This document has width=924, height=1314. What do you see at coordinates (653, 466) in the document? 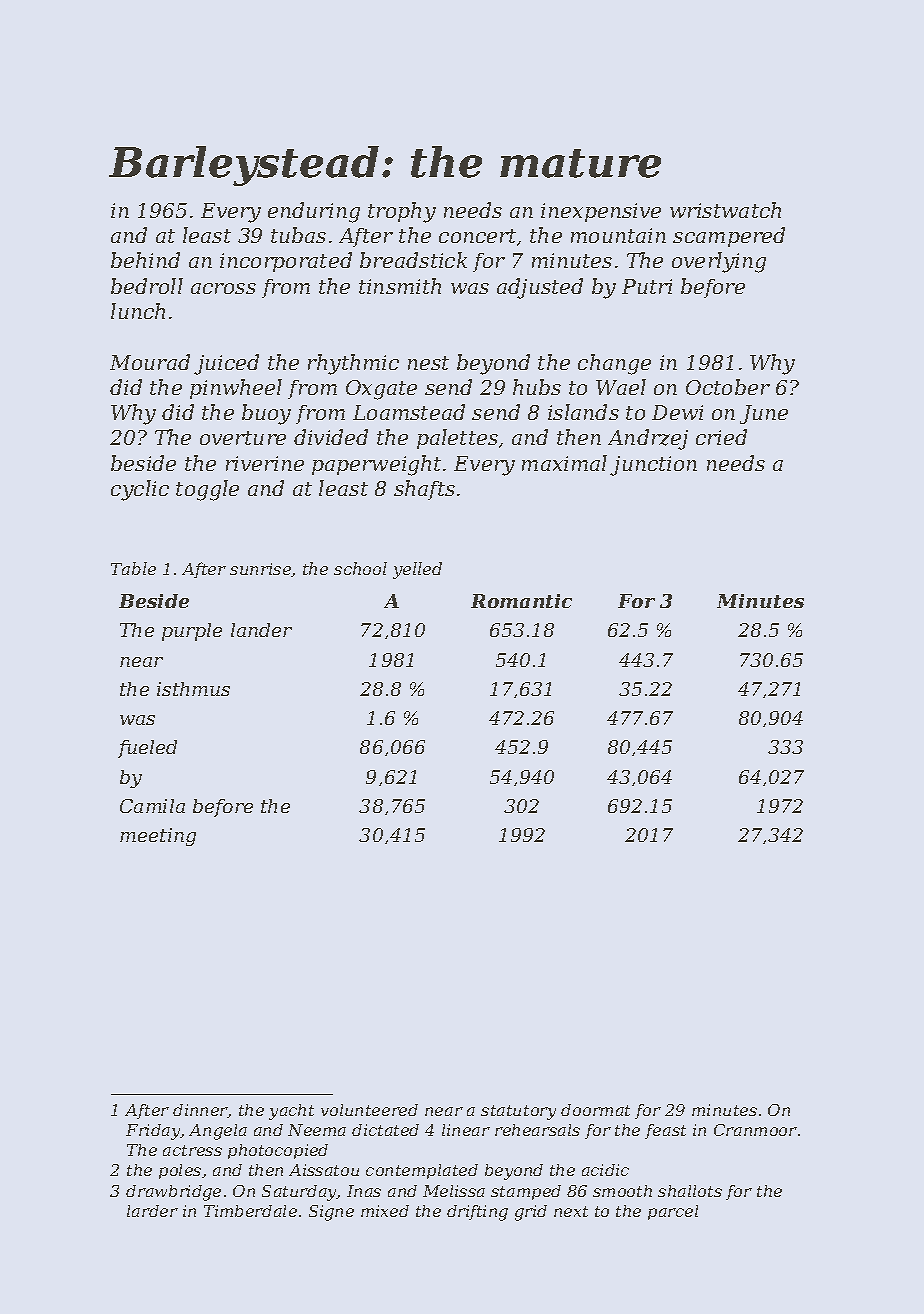
I see `junction` at bounding box center [653, 466].
